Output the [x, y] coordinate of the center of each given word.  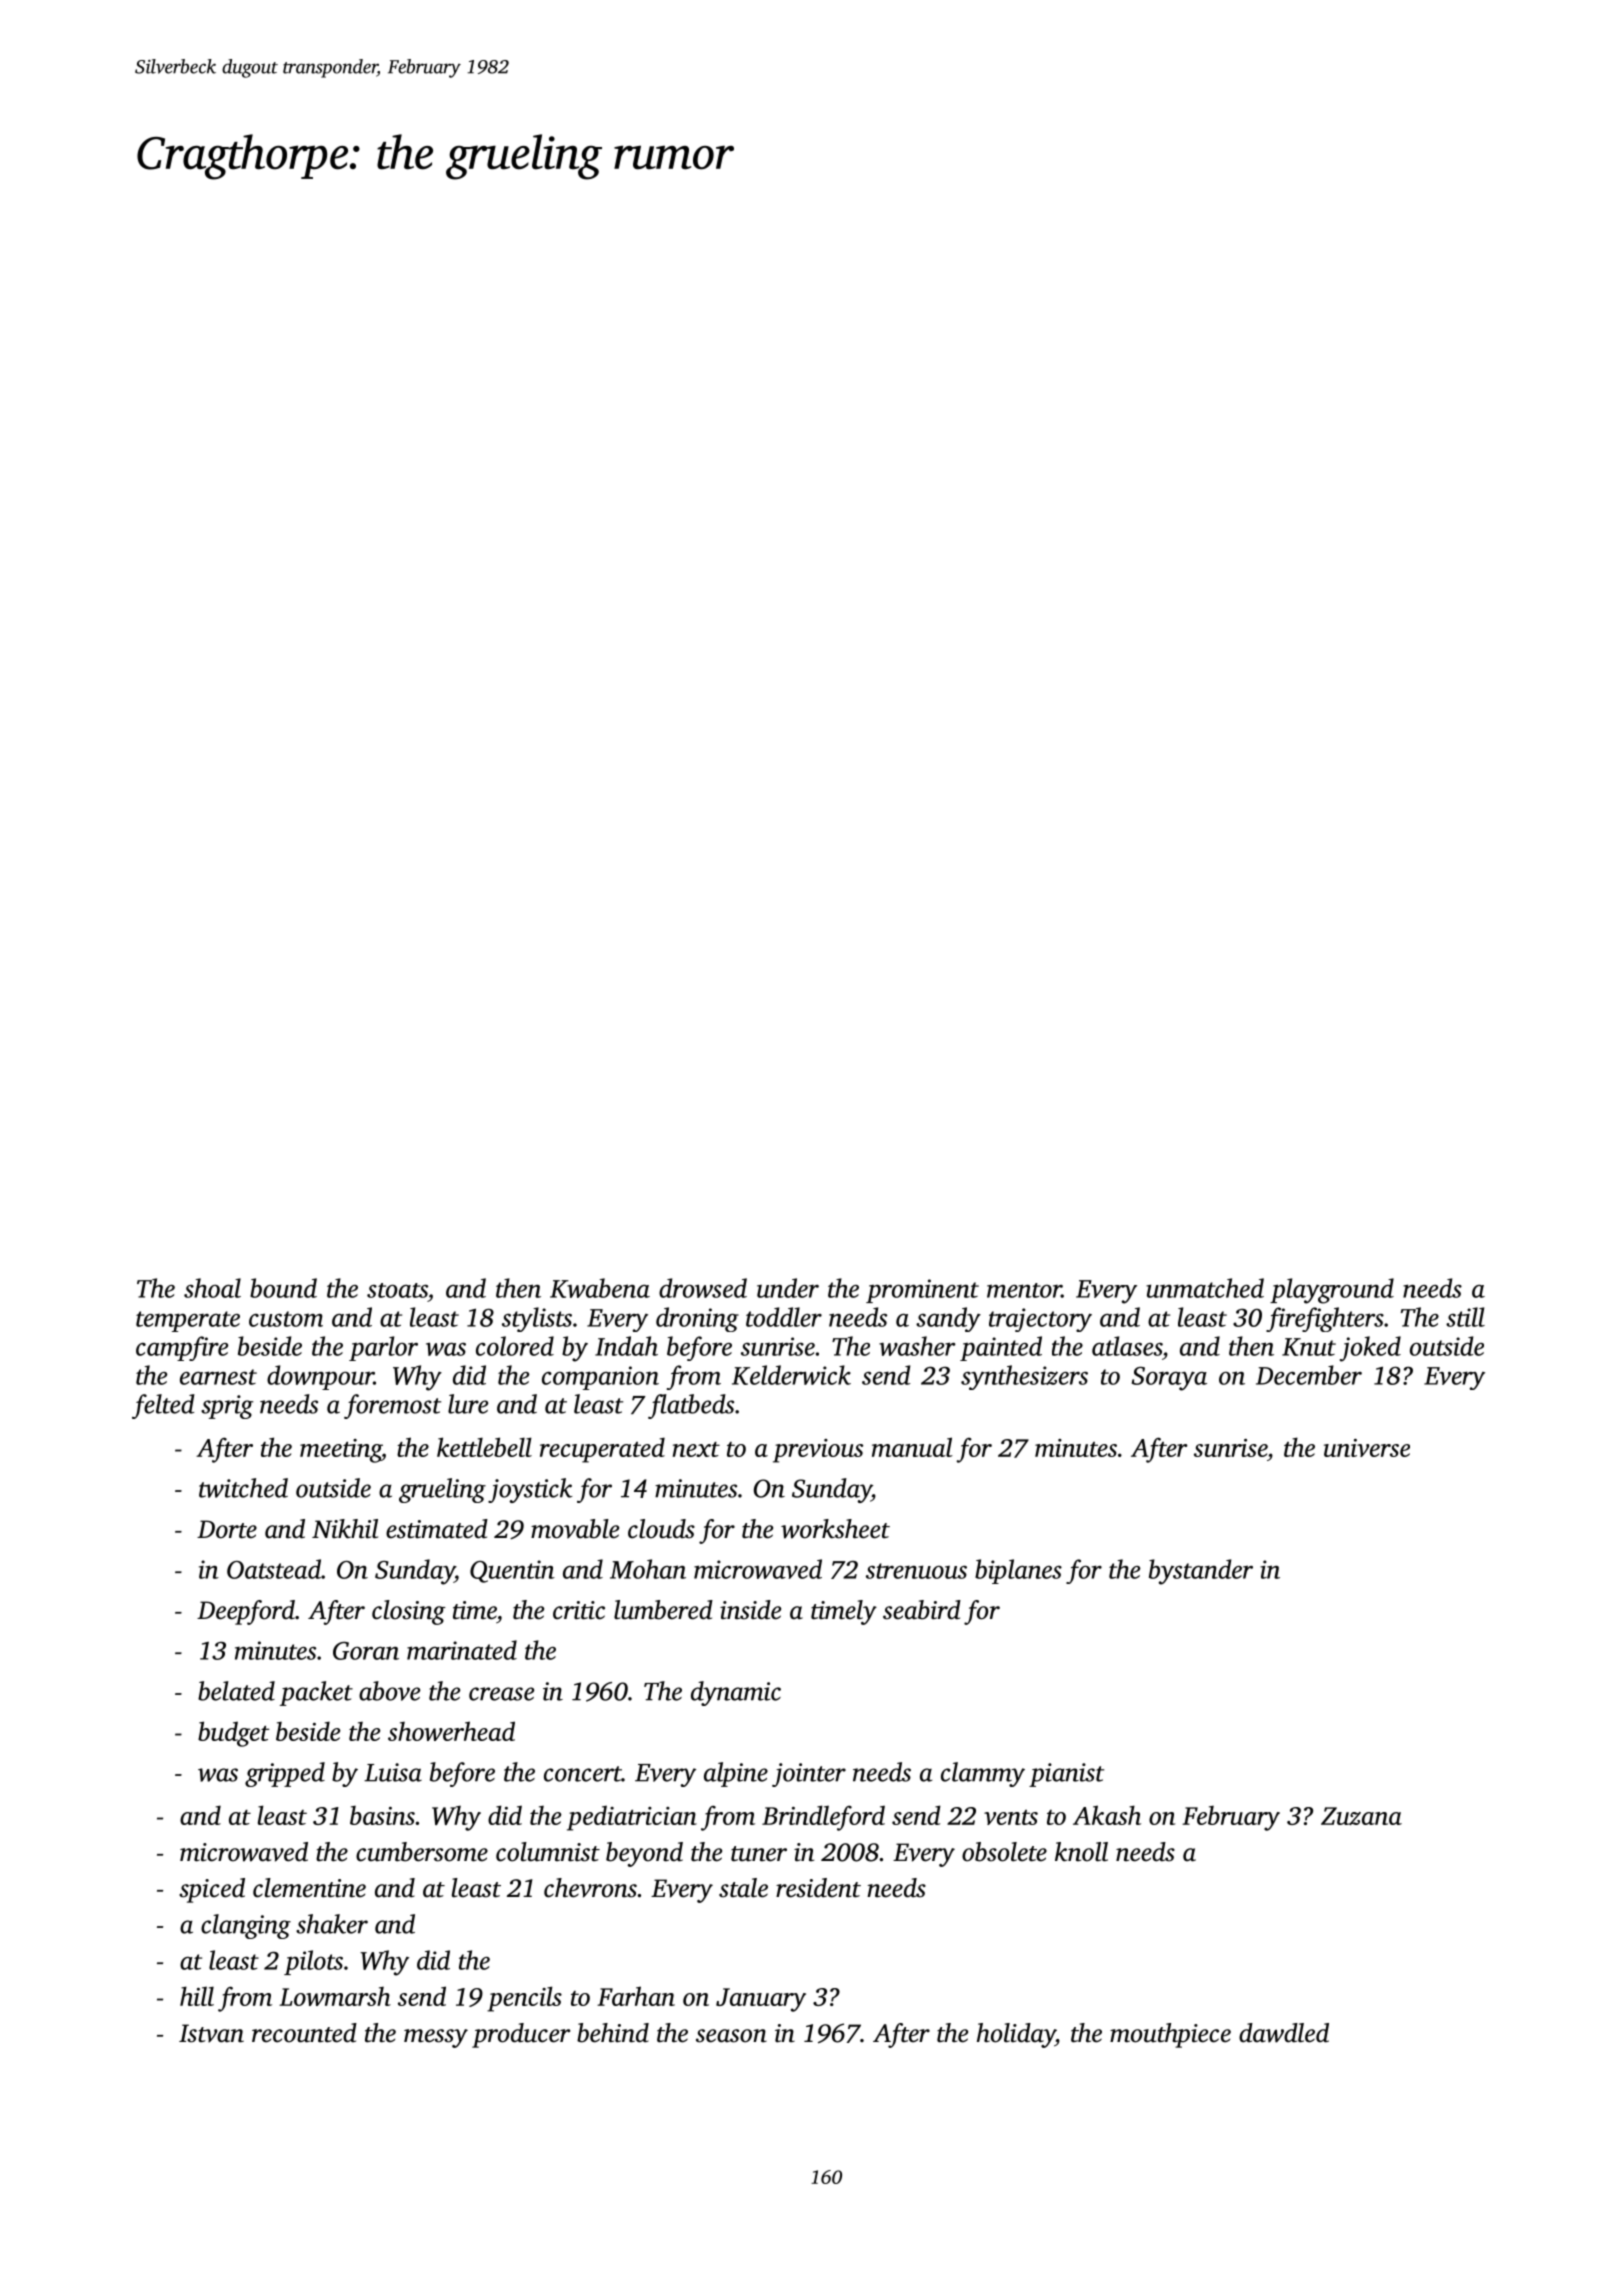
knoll [1081, 1852]
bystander [1201, 1572]
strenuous [916, 1571]
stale [743, 1888]
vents [1011, 1817]
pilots [313, 1962]
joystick [530, 1490]
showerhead [451, 1731]
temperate [188, 1321]
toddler [784, 1317]
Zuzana [1361, 1816]
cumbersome [422, 1852]
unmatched [1205, 1288]
